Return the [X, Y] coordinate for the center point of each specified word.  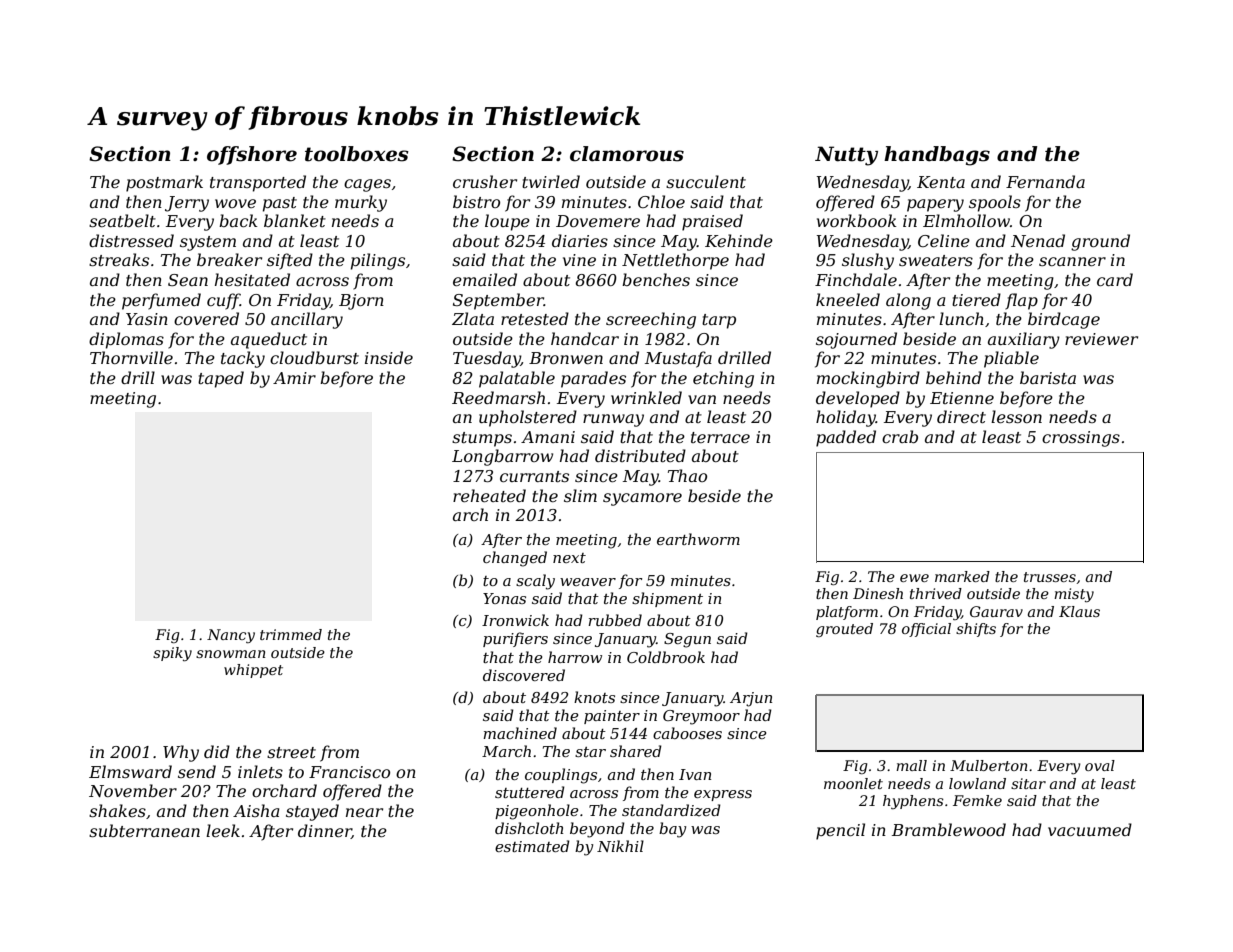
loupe [507, 222]
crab [900, 436]
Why [181, 753]
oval [1100, 765]
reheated [489, 495]
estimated [532, 846]
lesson [1016, 416]
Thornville [131, 357]
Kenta [941, 182]
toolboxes [357, 154]
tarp [719, 321]
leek [223, 830]
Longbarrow [502, 457]
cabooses [687, 733]
